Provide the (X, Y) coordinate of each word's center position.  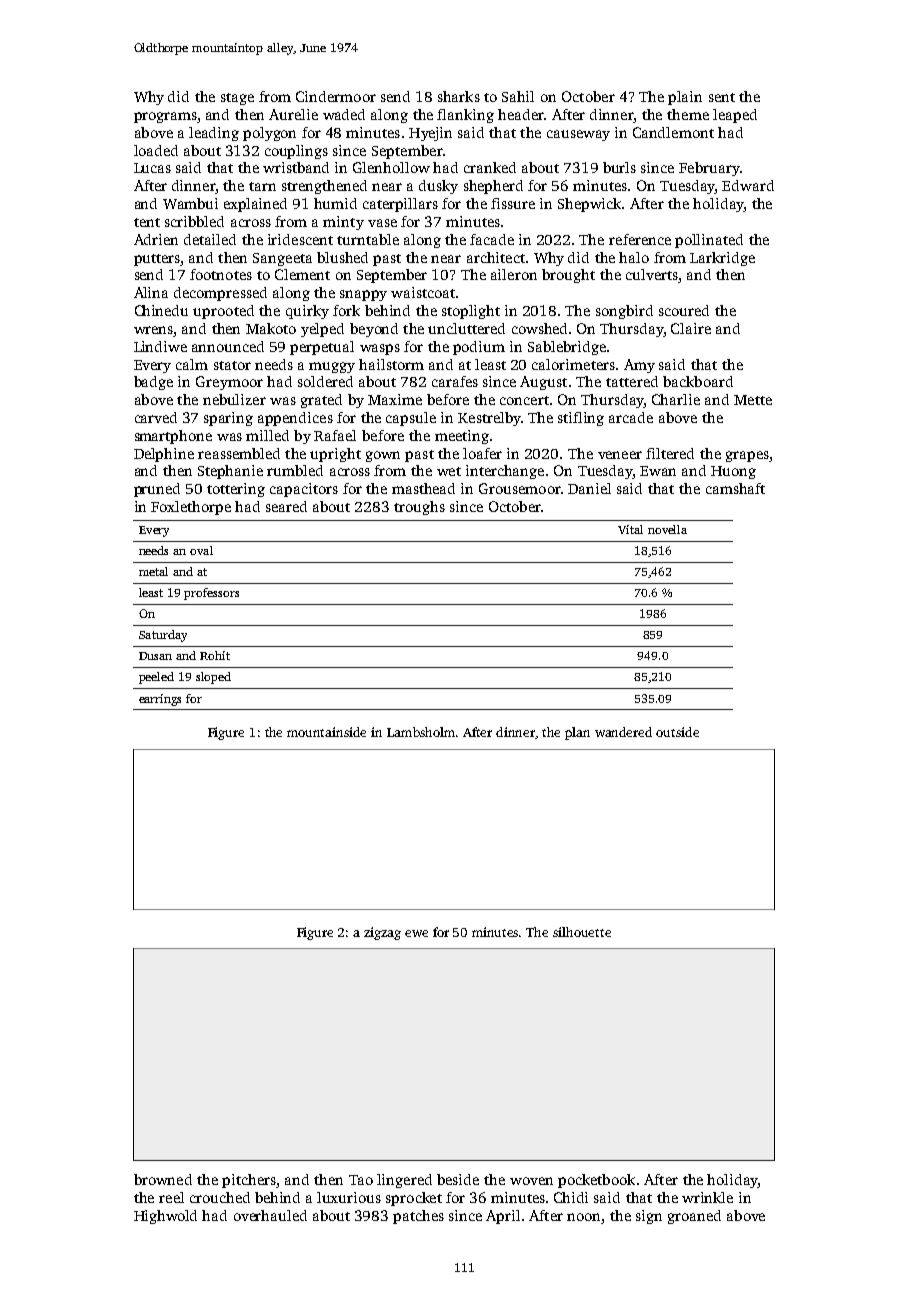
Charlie (676, 399)
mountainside (326, 732)
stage (237, 99)
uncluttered (466, 328)
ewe (416, 933)
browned (163, 1179)
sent (722, 97)
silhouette (582, 932)
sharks (459, 96)
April (503, 1217)
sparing (228, 419)
